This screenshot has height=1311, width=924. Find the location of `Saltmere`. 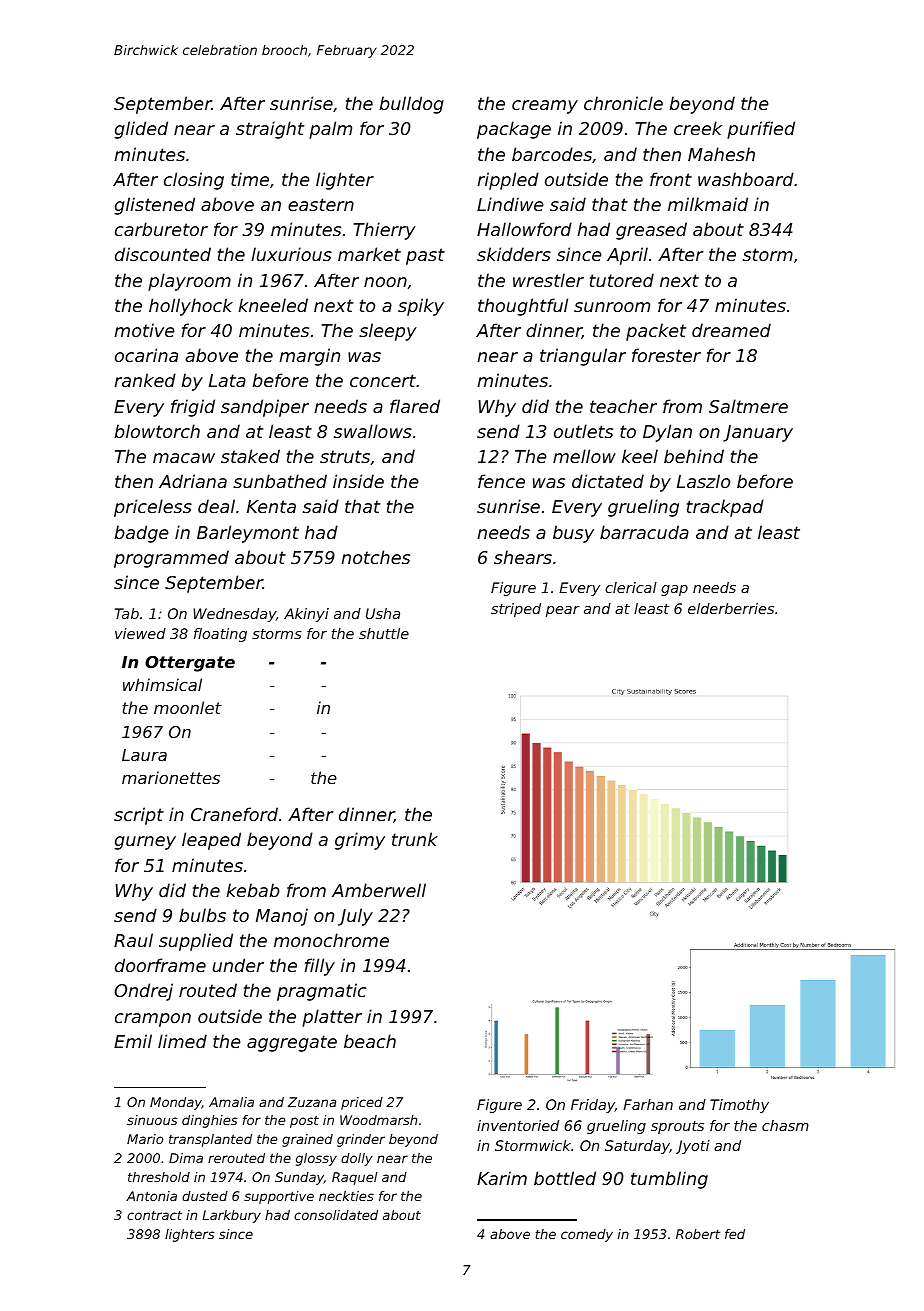

Saltmere is located at coordinates (748, 406).
